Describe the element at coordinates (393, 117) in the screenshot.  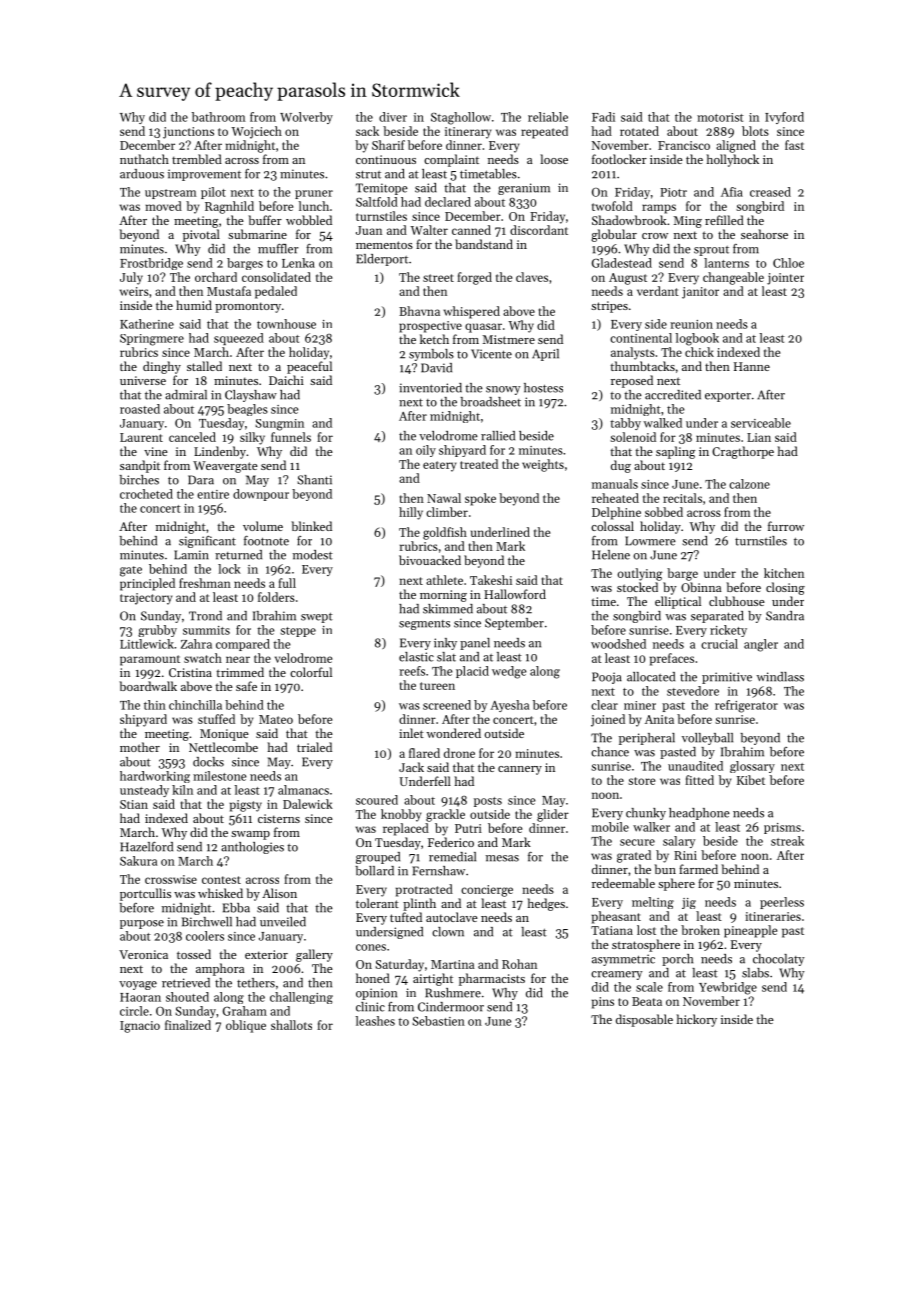
I see `diver` at that location.
